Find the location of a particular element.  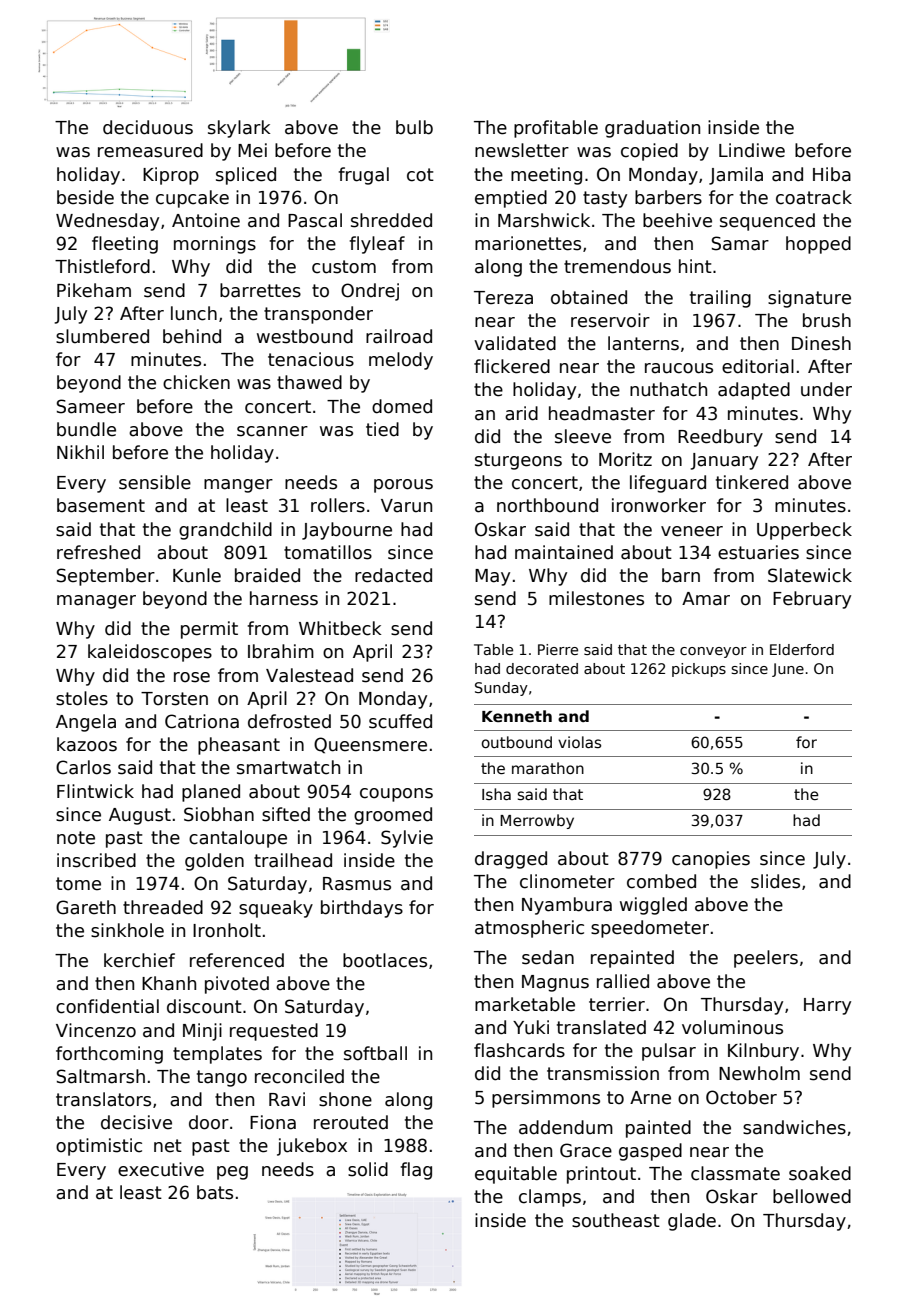

bulb is located at coordinates (414, 127).
